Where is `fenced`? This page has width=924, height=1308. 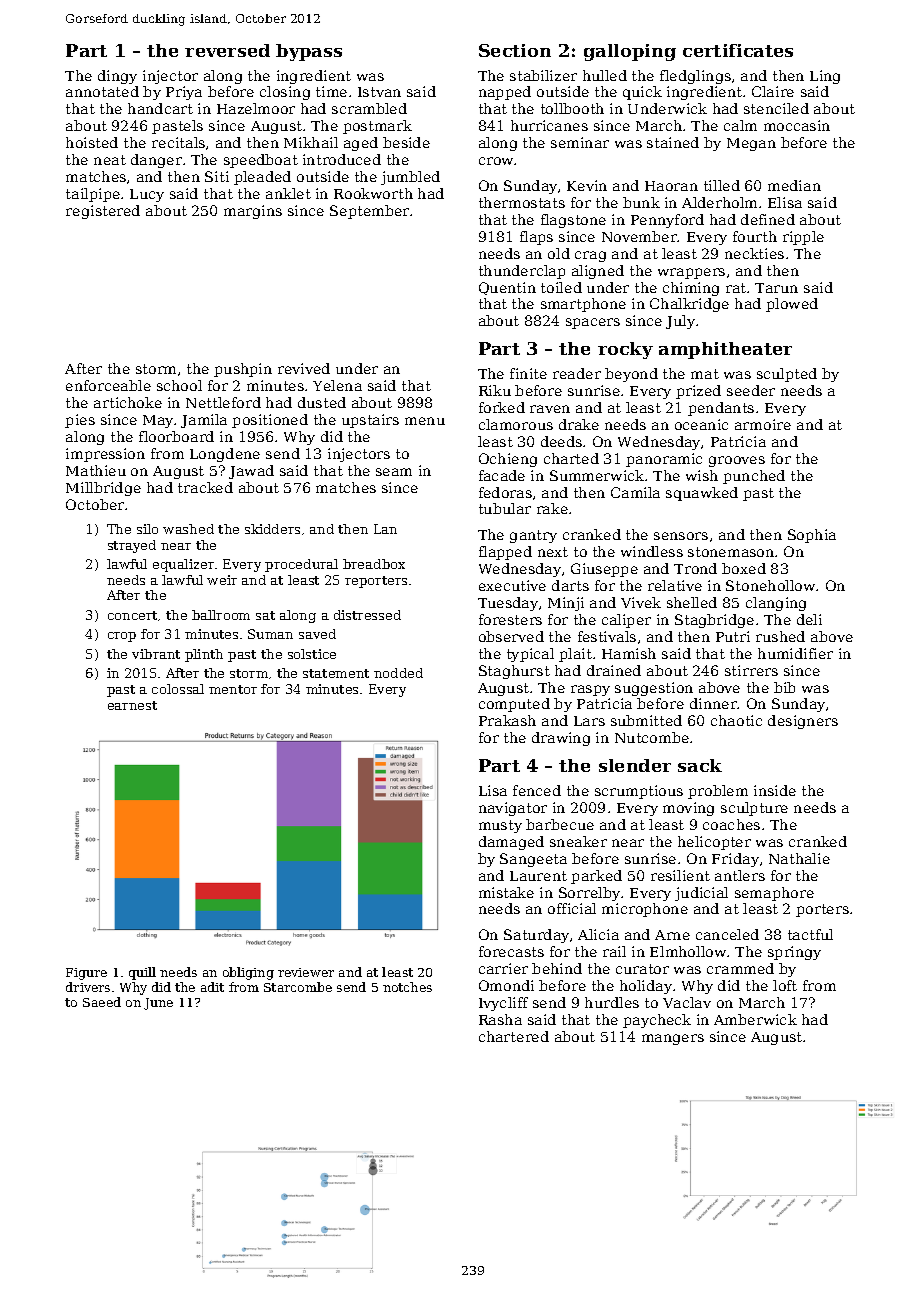 fenced is located at coordinates (537, 790).
